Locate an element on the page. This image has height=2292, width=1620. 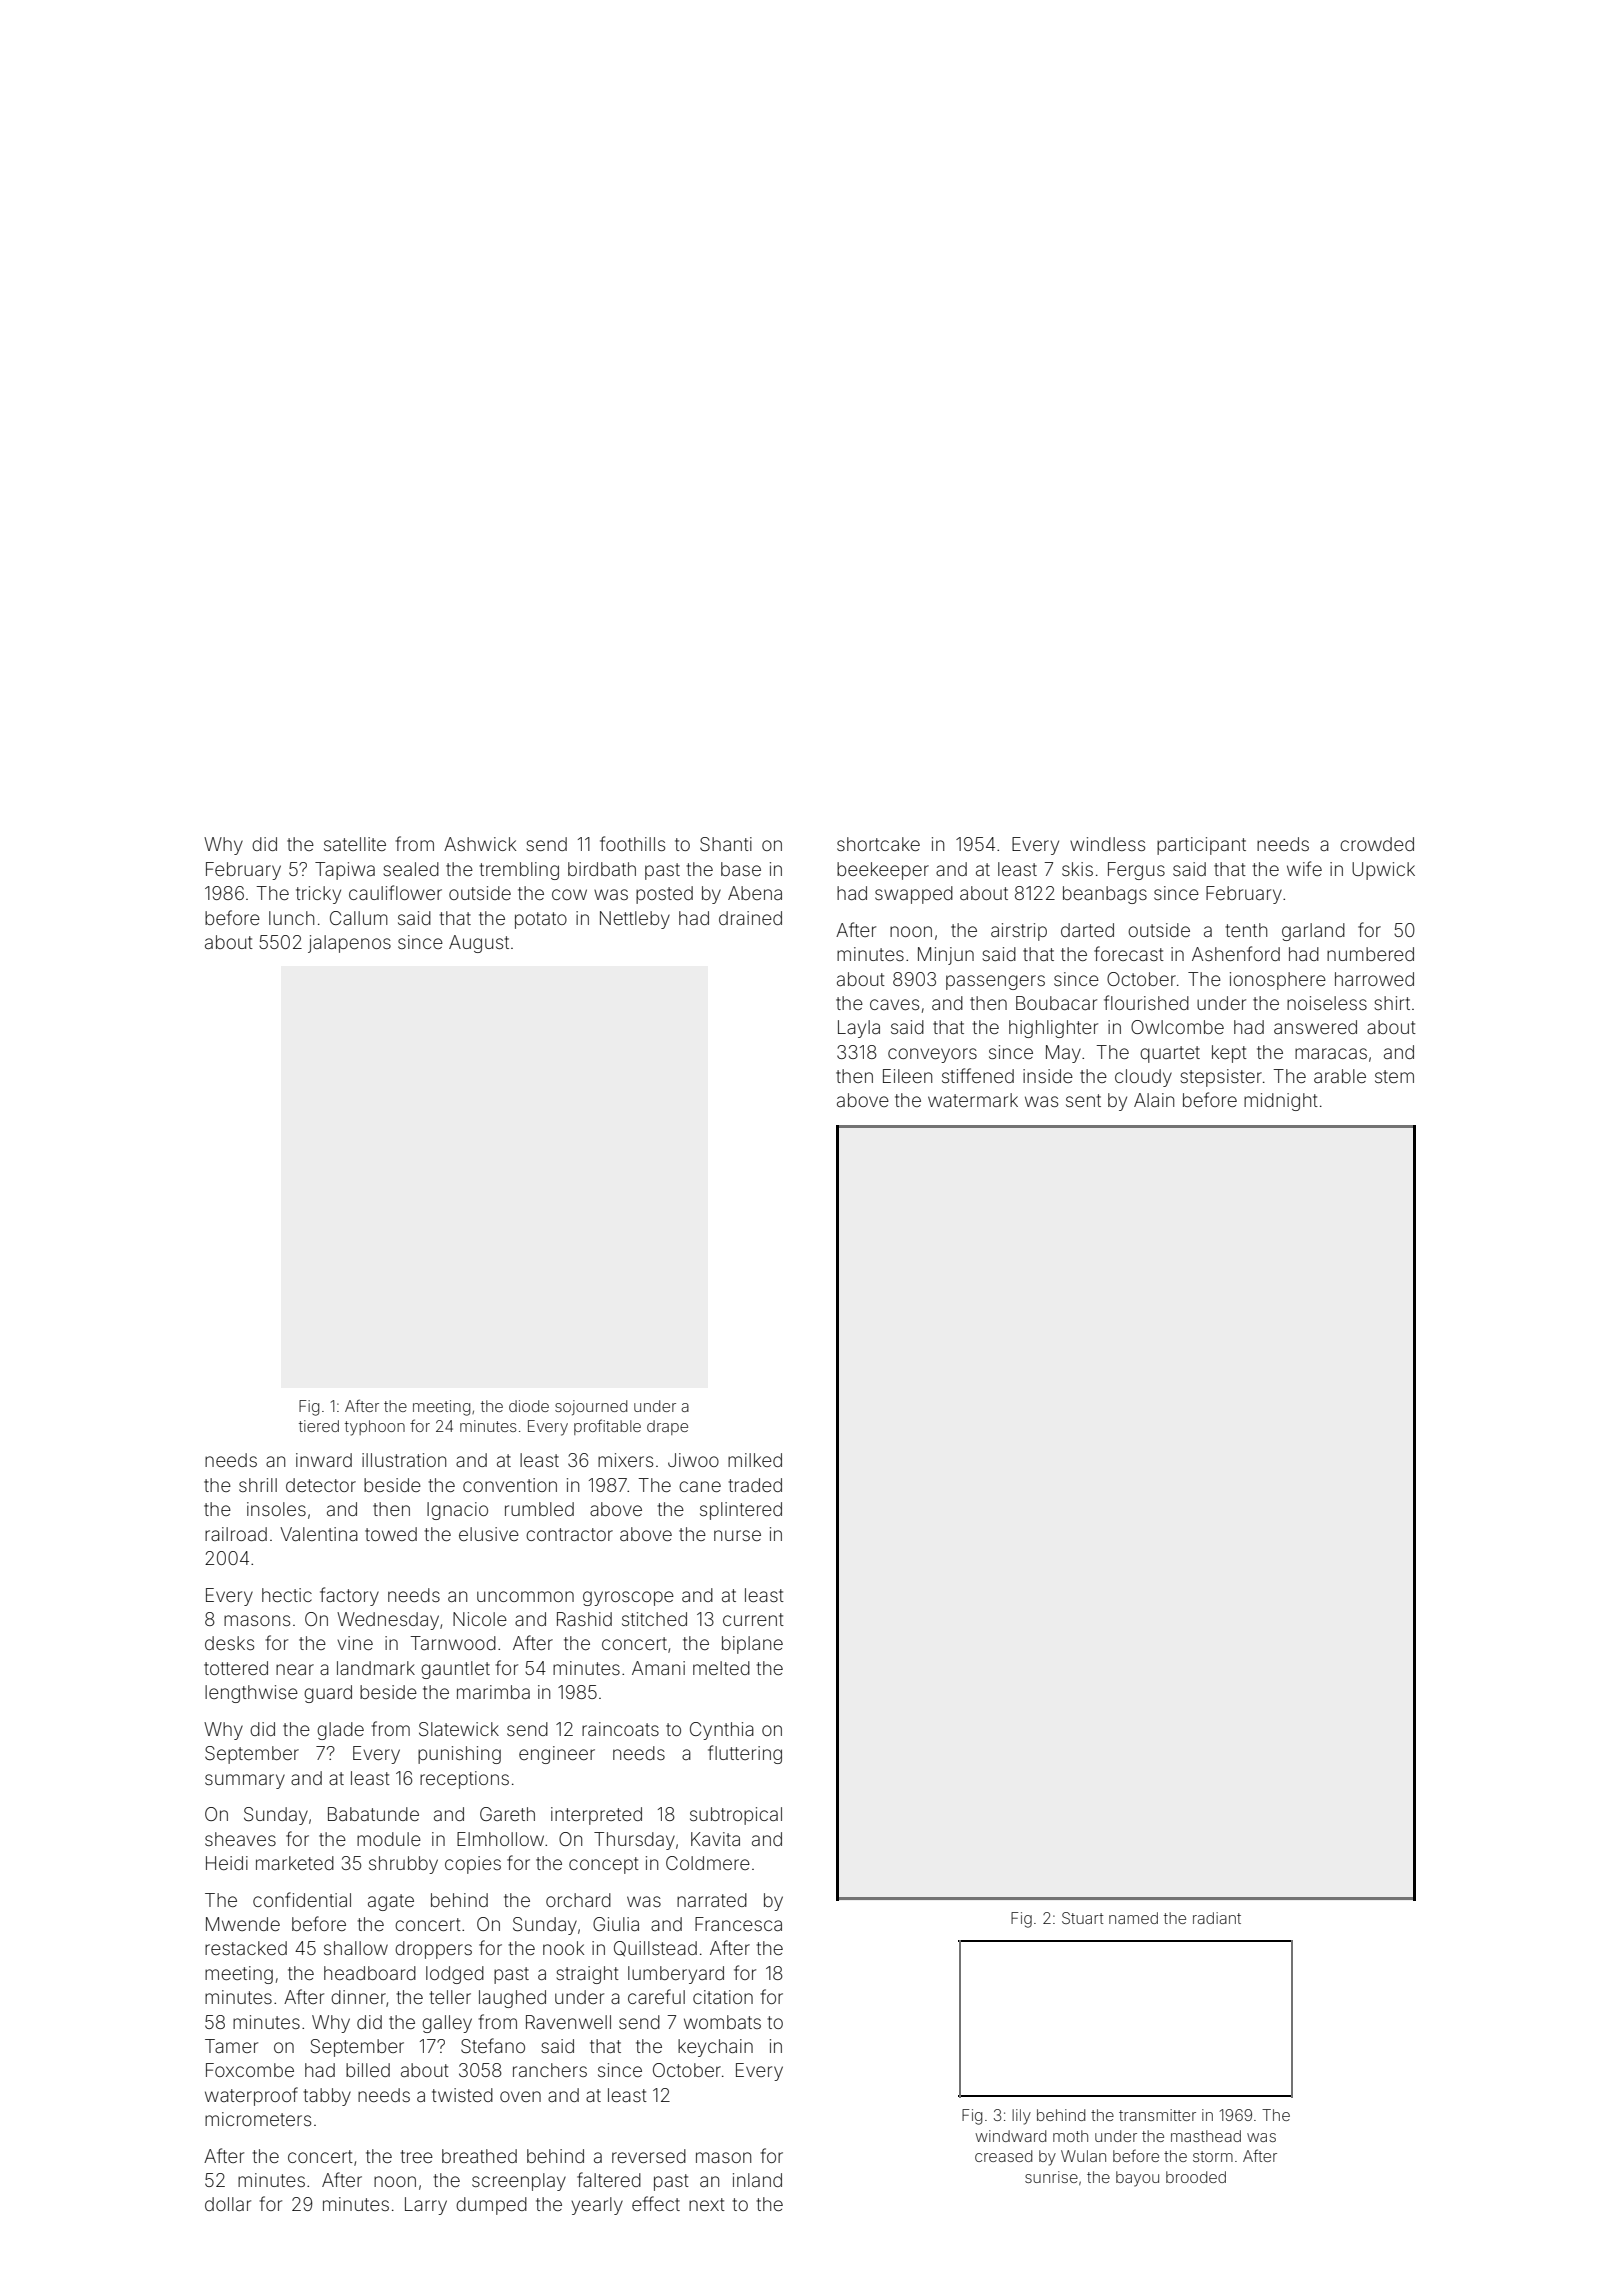
sunrise is located at coordinates (1051, 2177).
